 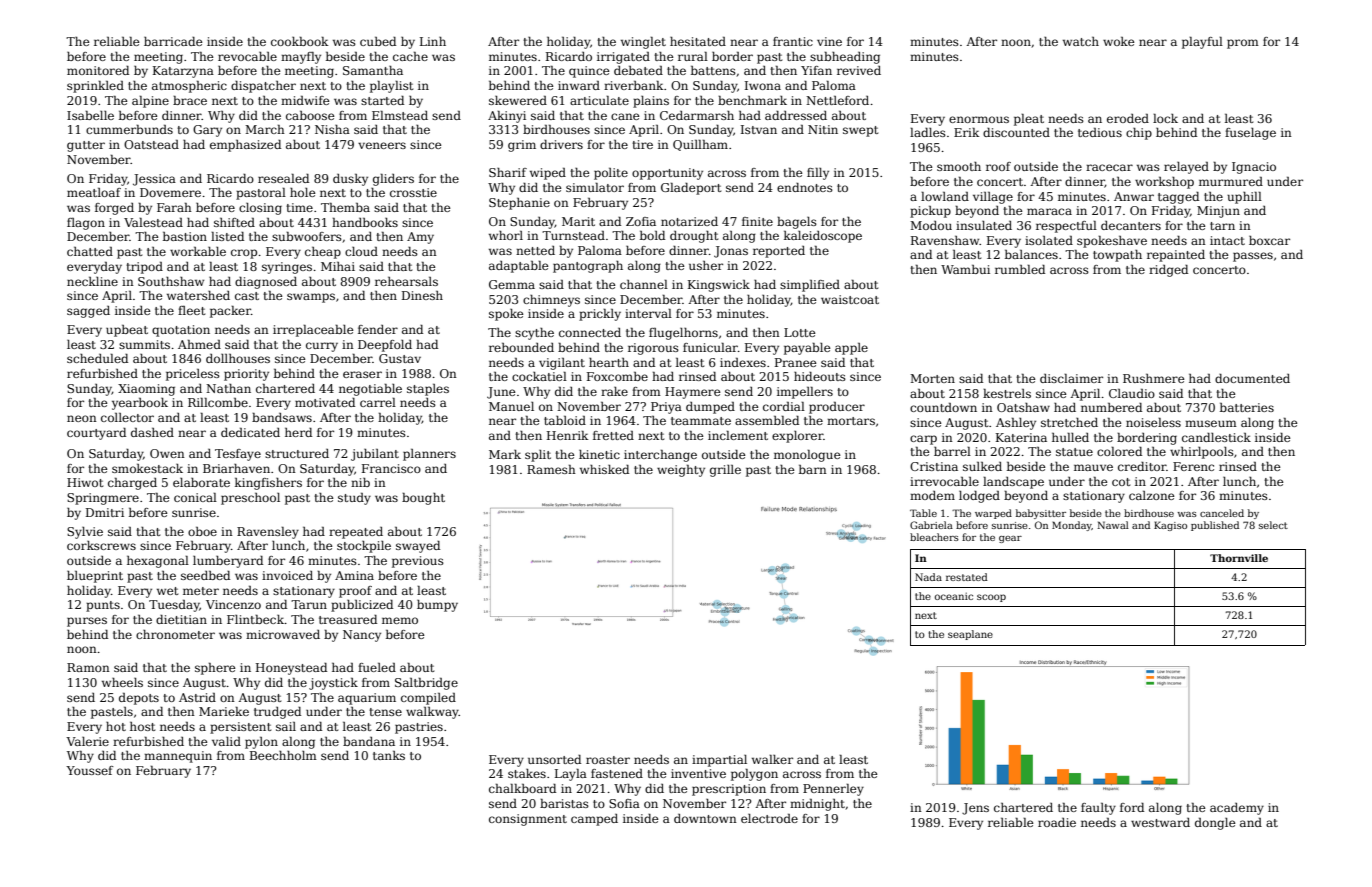 What do you see at coordinates (611, 174) in the page?
I see `polite` at bounding box center [611, 174].
